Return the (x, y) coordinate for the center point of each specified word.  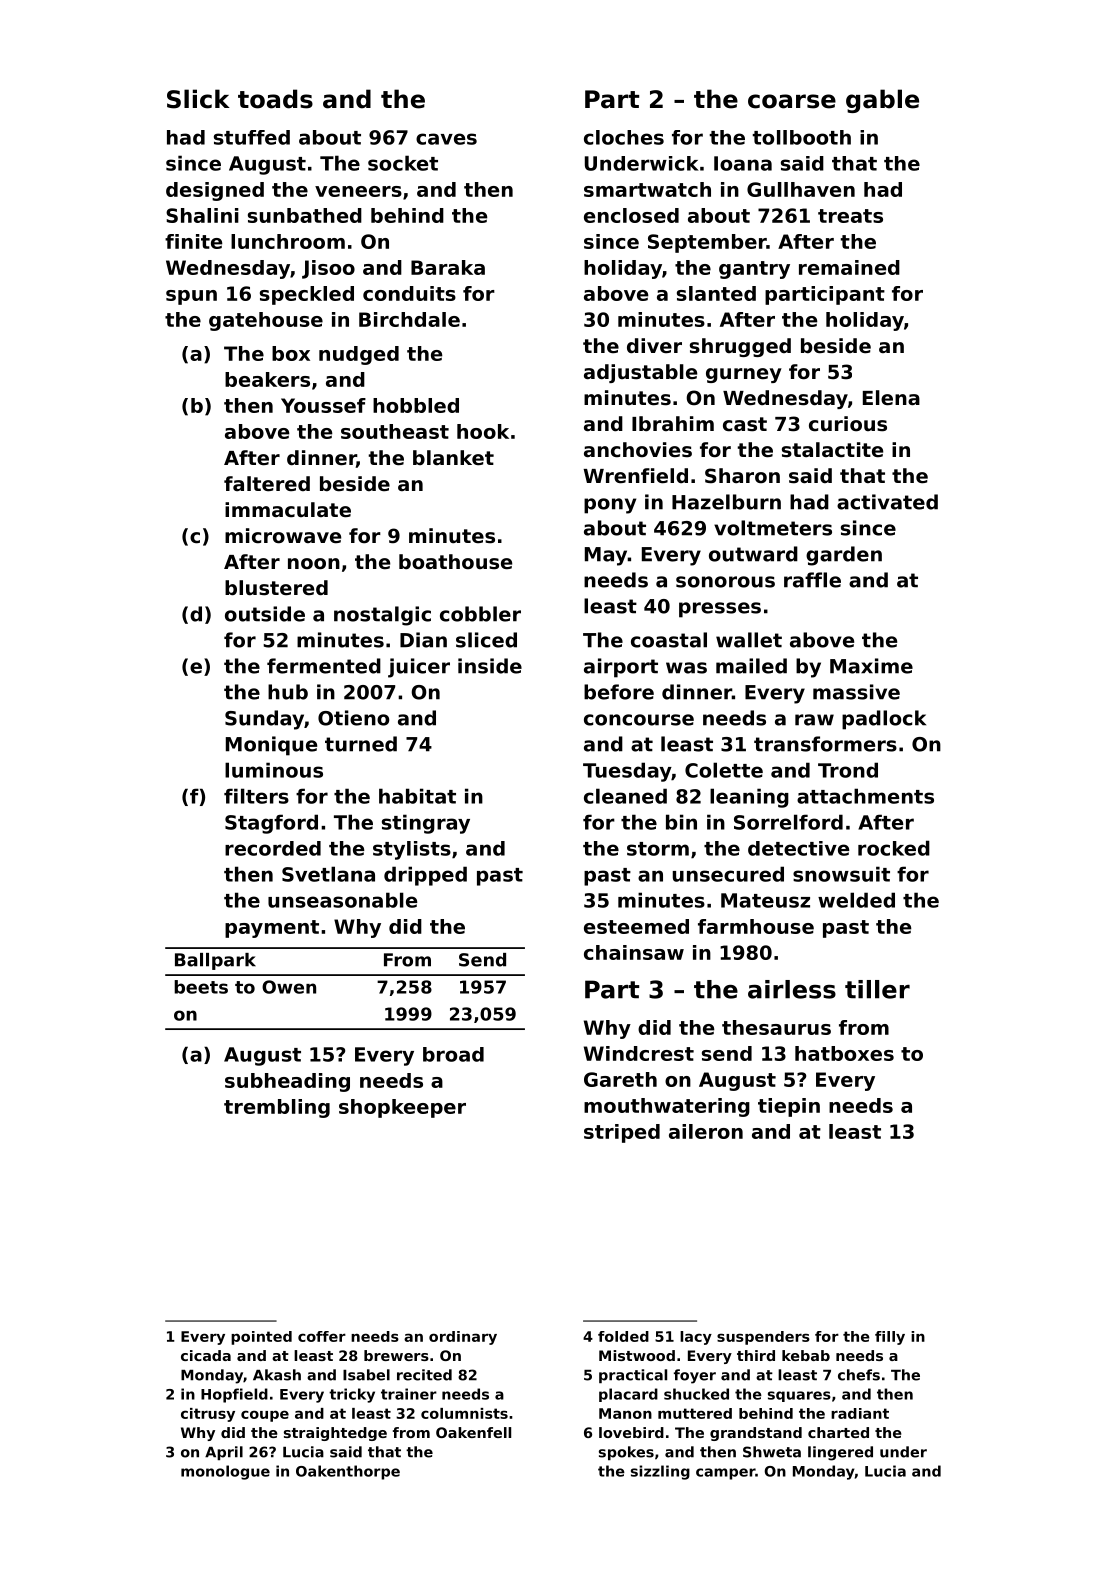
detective (798, 848)
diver (654, 346)
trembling (277, 1108)
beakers (267, 379)
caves (446, 139)
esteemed (636, 926)
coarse (792, 101)
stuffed (252, 137)
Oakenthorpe (348, 1472)
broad (453, 1054)
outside (265, 614)
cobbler (480, 614)
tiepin (789, 1107)
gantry (754, 270)
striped (622, 1133)
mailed (751, 666)
